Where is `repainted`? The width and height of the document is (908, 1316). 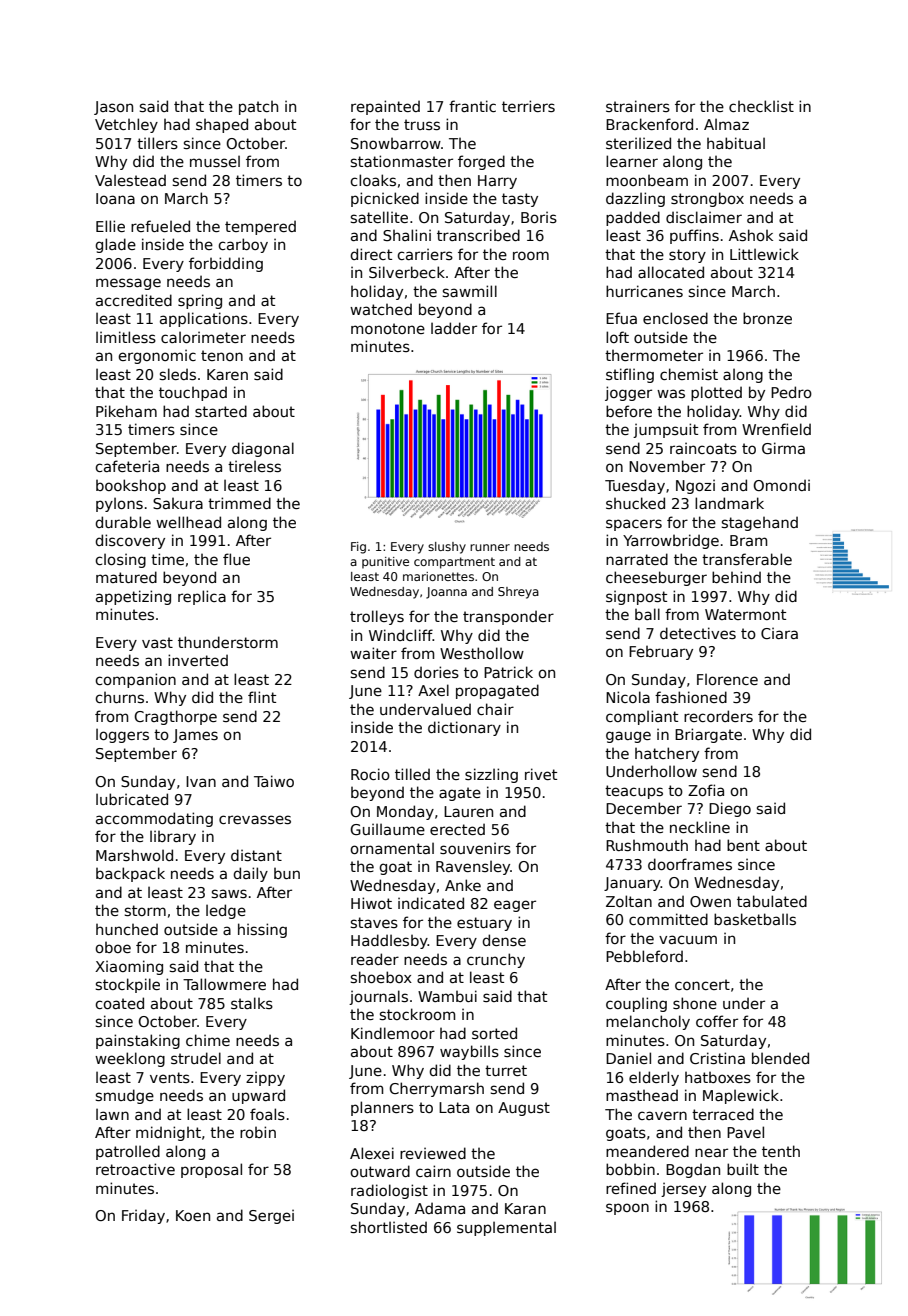
repainted is located at coordinates (385, 107).
